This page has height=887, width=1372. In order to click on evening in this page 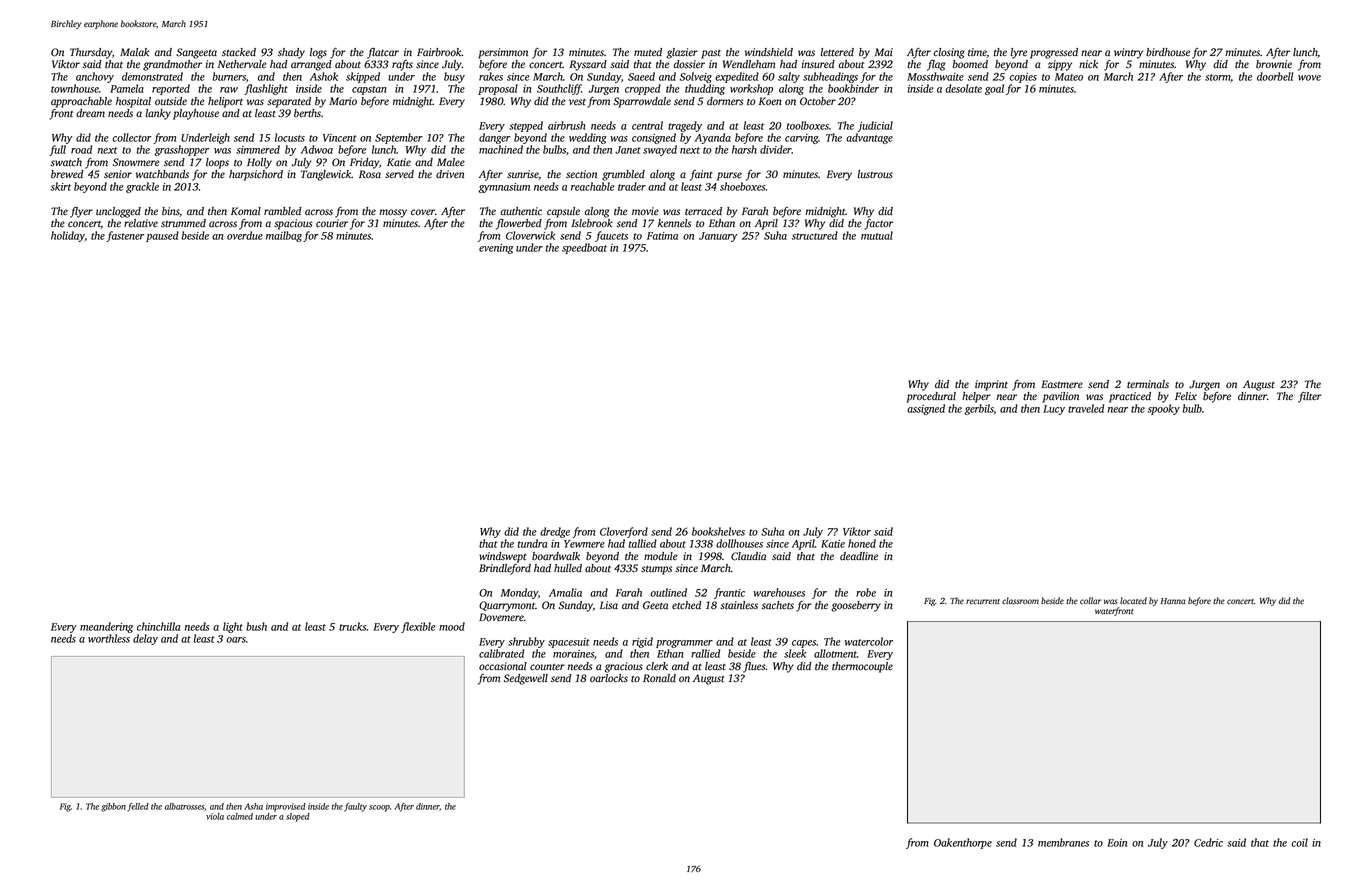, I will do `click(496, 249)`.
